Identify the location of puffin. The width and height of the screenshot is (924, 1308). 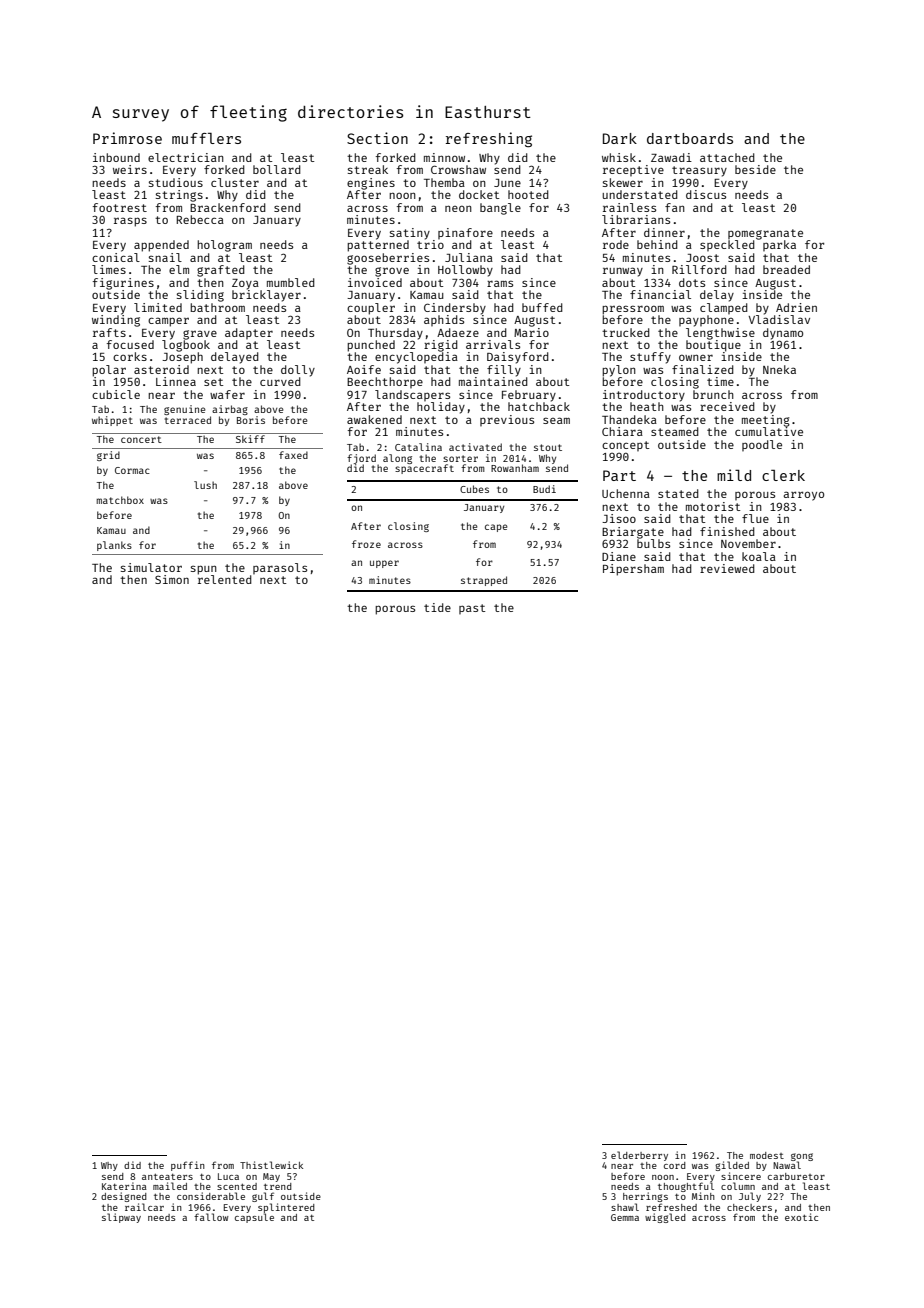
(188, 1166).
